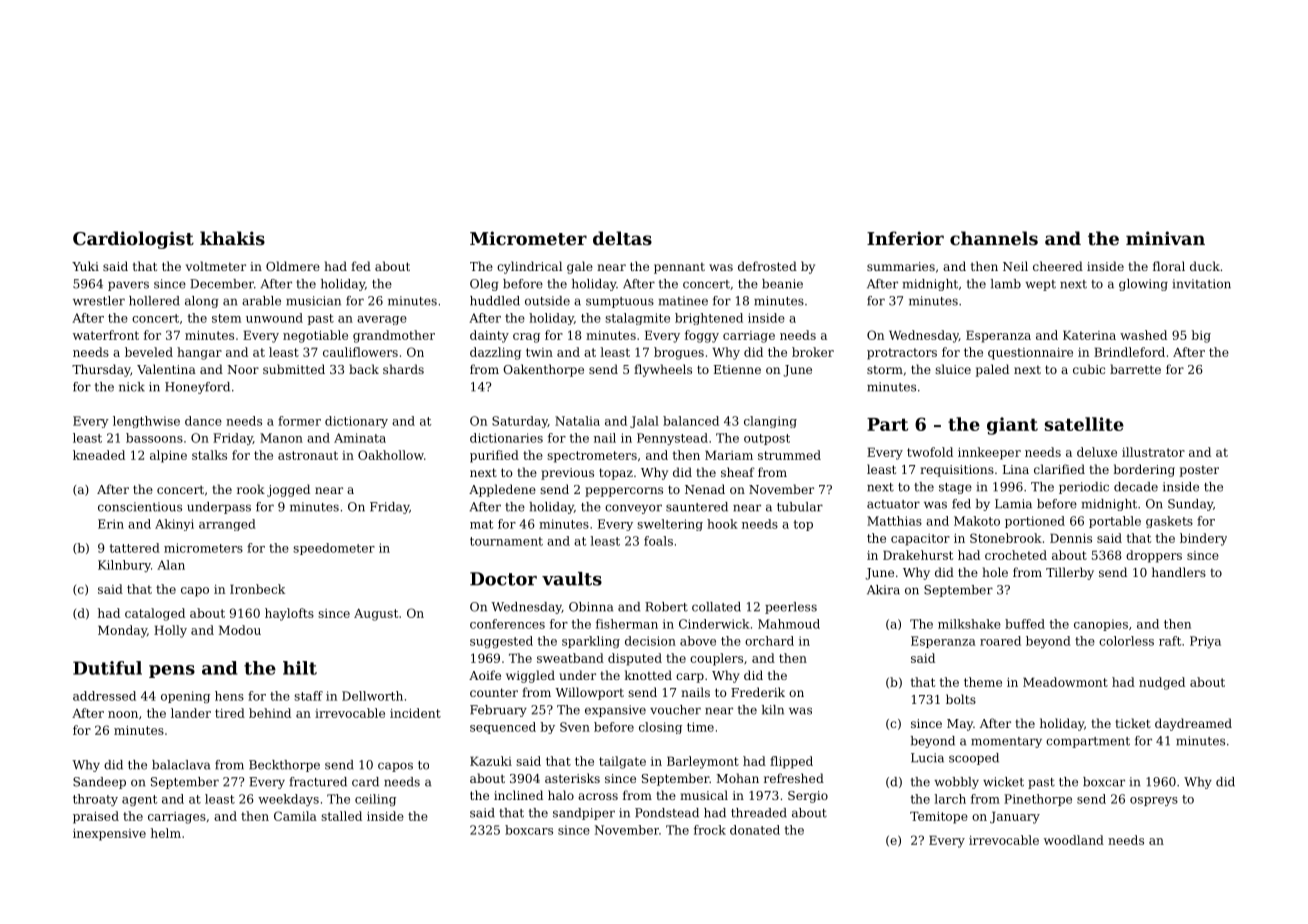 The image size is (1308, 924). What do you see at coordinates (227, 525) in the page?
I see `arranged` at bounding box center [227, 525].
